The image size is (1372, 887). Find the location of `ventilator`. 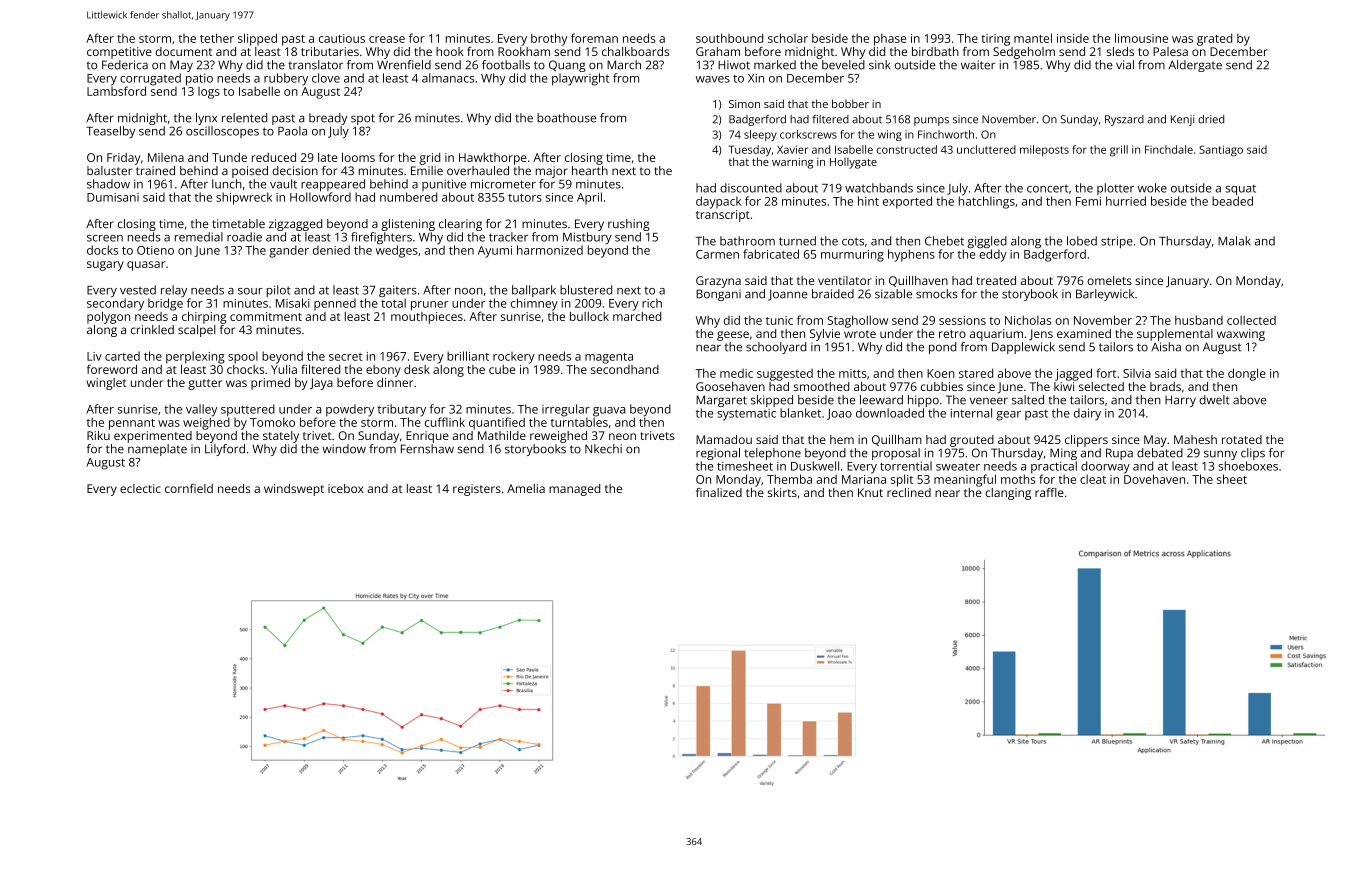

ventilator is located at coordinates (844, 280).
